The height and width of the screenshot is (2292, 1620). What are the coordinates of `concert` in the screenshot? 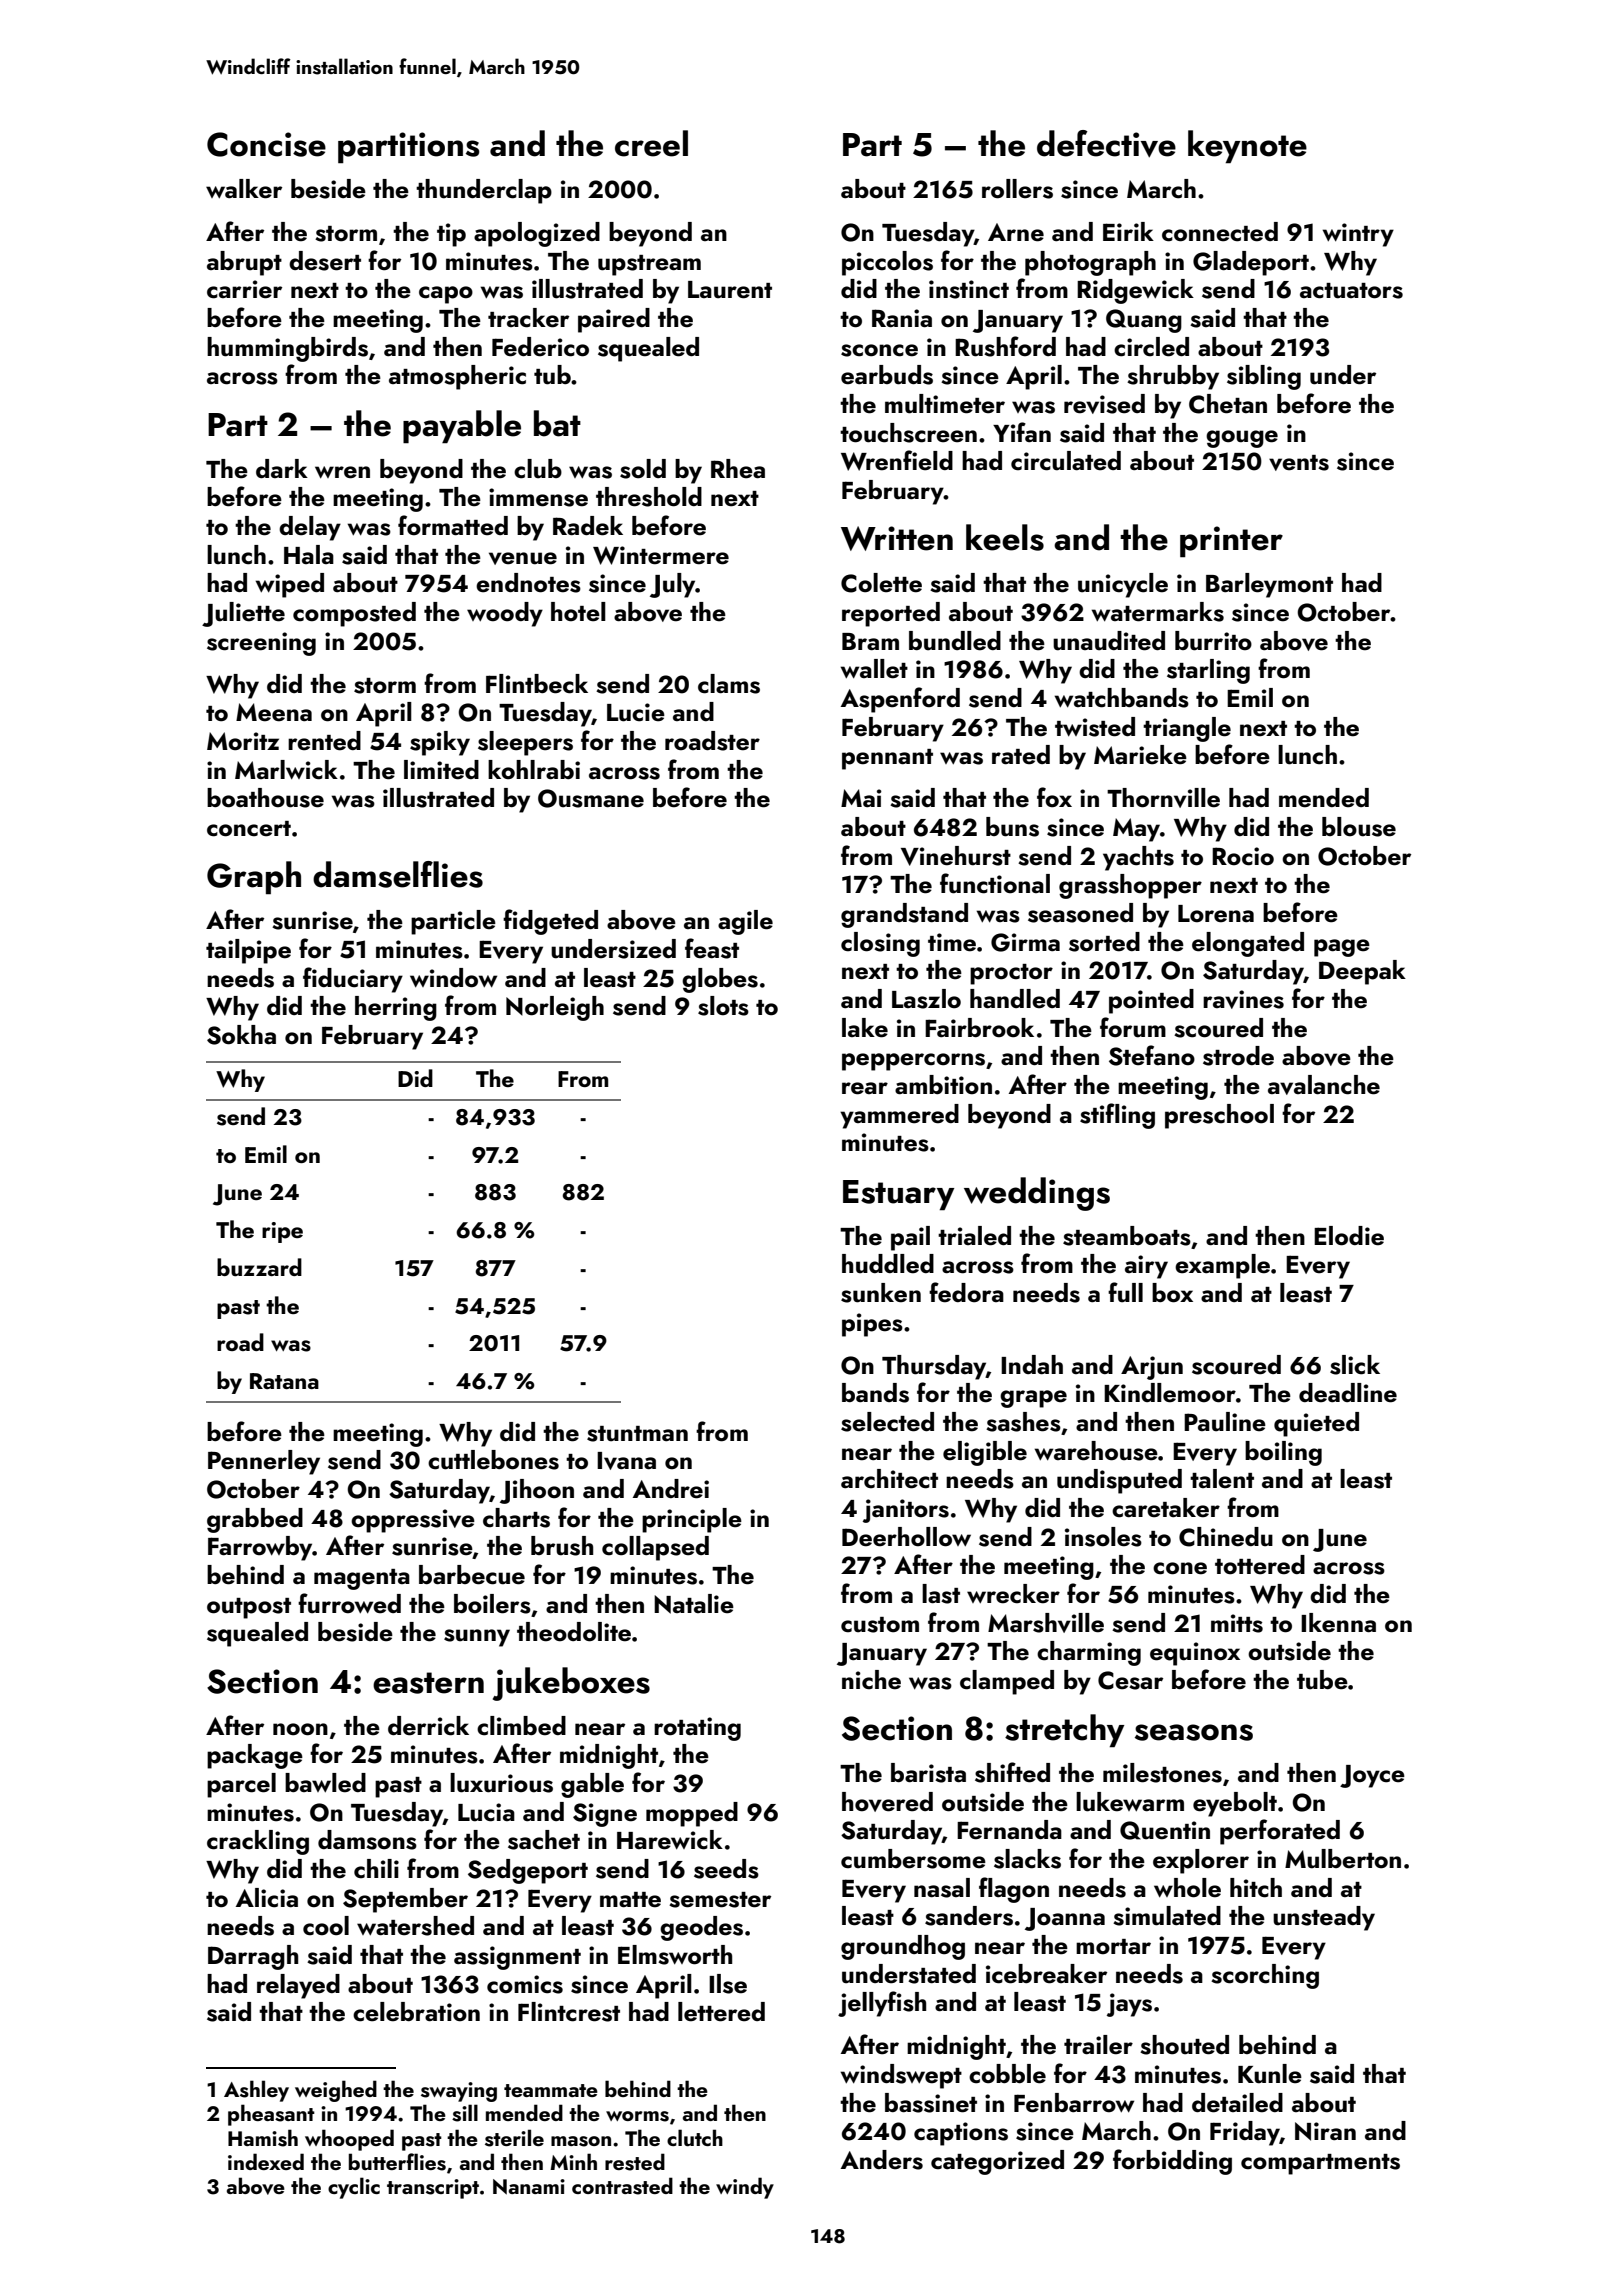 It's located at (249, 829).
